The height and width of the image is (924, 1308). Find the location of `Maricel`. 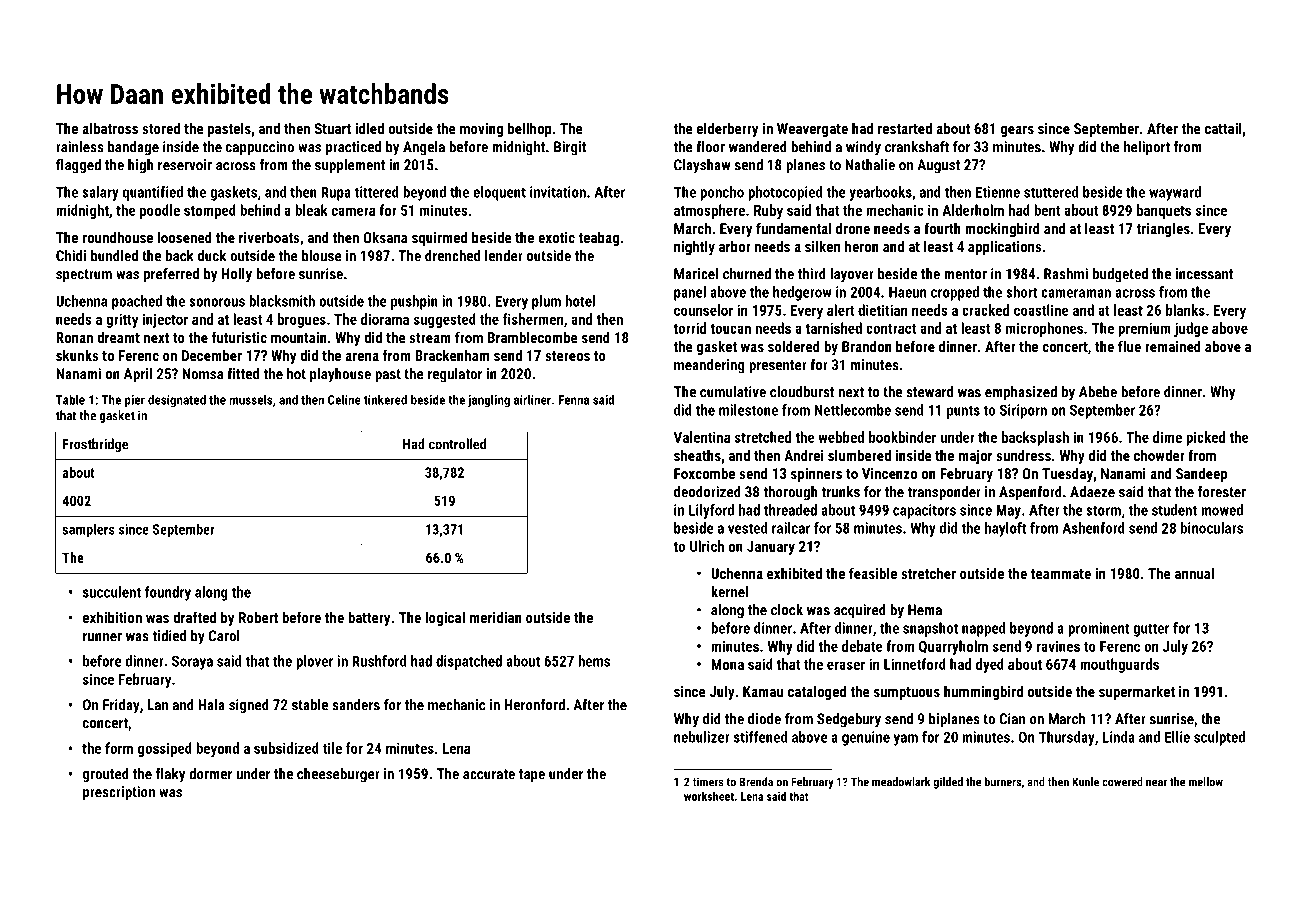

Maricel is located at coordinates (696, 274).
